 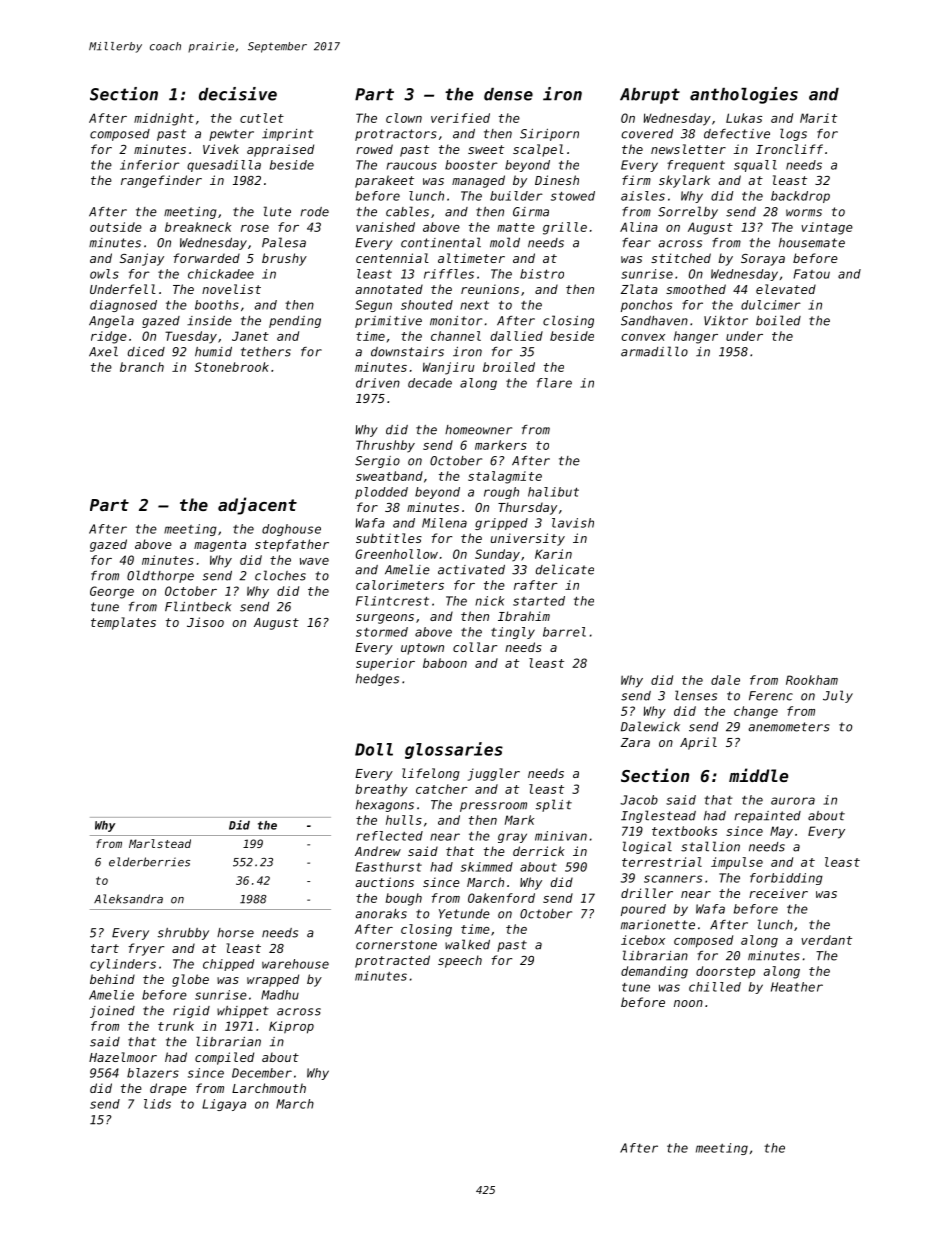 What do you see at coordinates (493, 807) in the screenshot?
I see `pressroom` at bounding box center [493, 807].
